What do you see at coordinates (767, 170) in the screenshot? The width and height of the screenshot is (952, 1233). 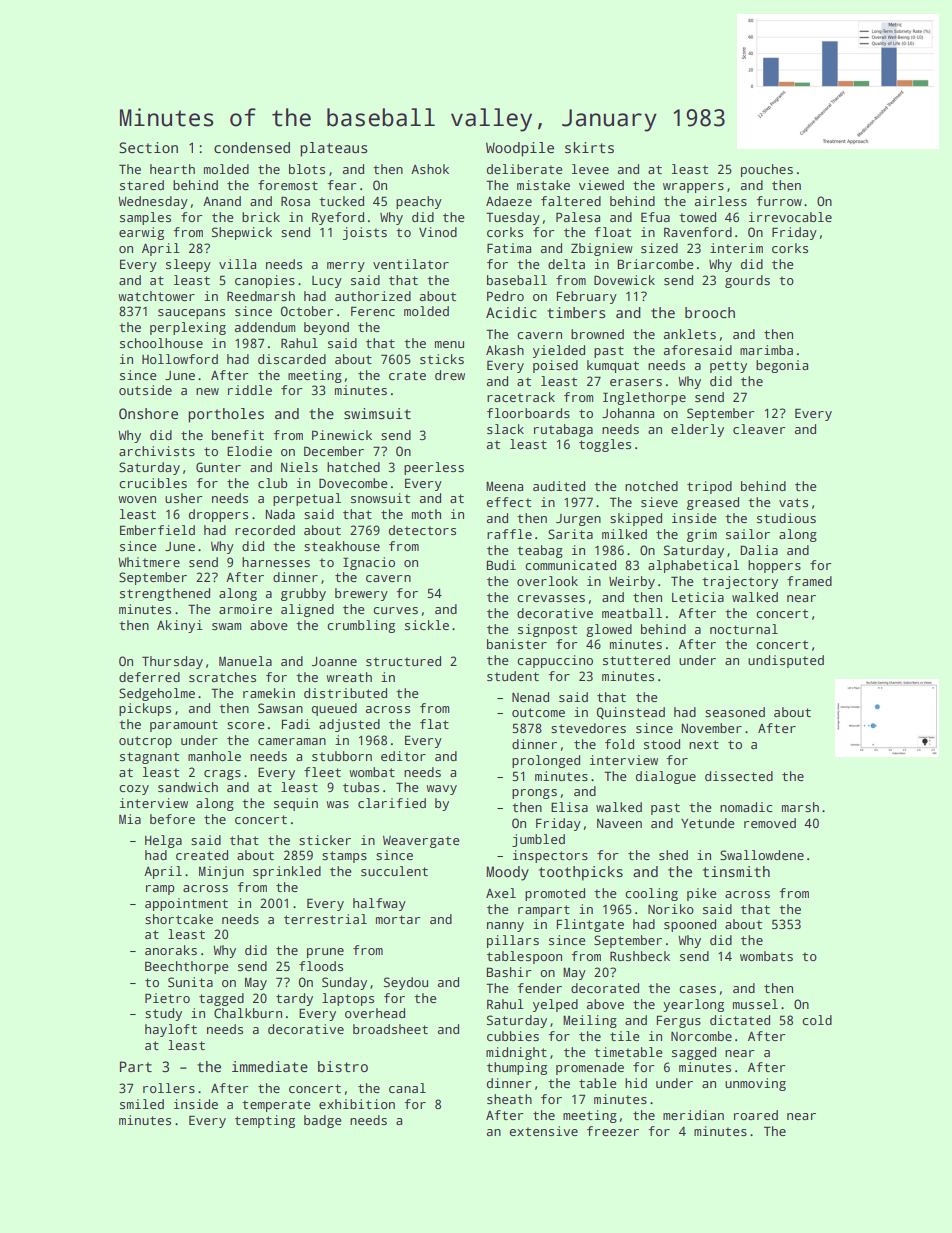 I see `pouches` at bounding box center [767, 170].
